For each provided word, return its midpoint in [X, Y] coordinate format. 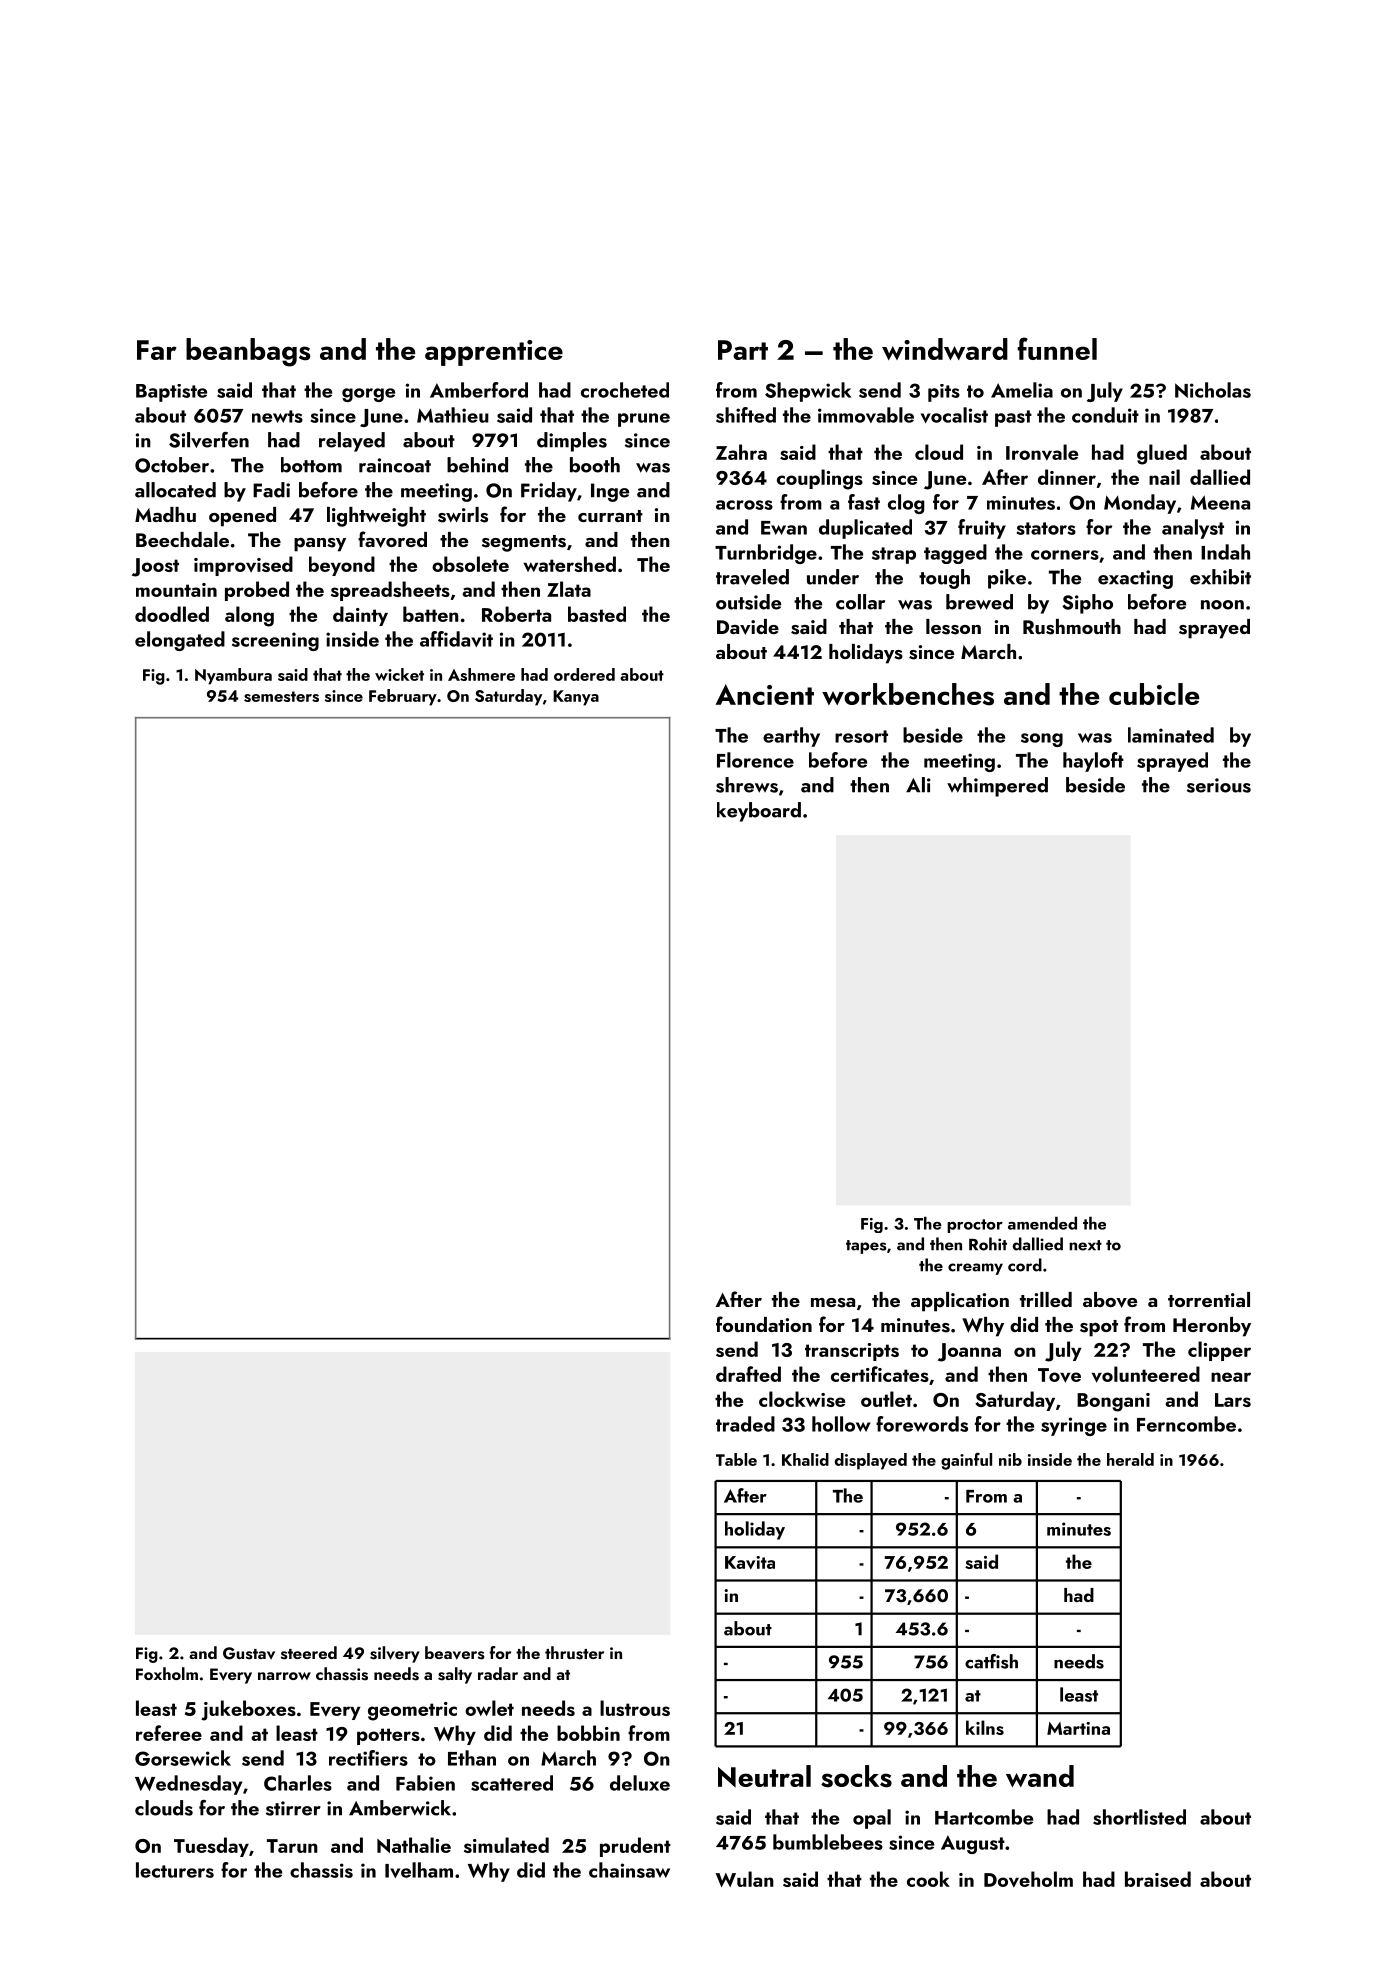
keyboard [759, 812]
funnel [1057, 348]
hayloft [1093, 762]
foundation [764, 1324]
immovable [866, 415]
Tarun [292, 1846]
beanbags [248, 352]
